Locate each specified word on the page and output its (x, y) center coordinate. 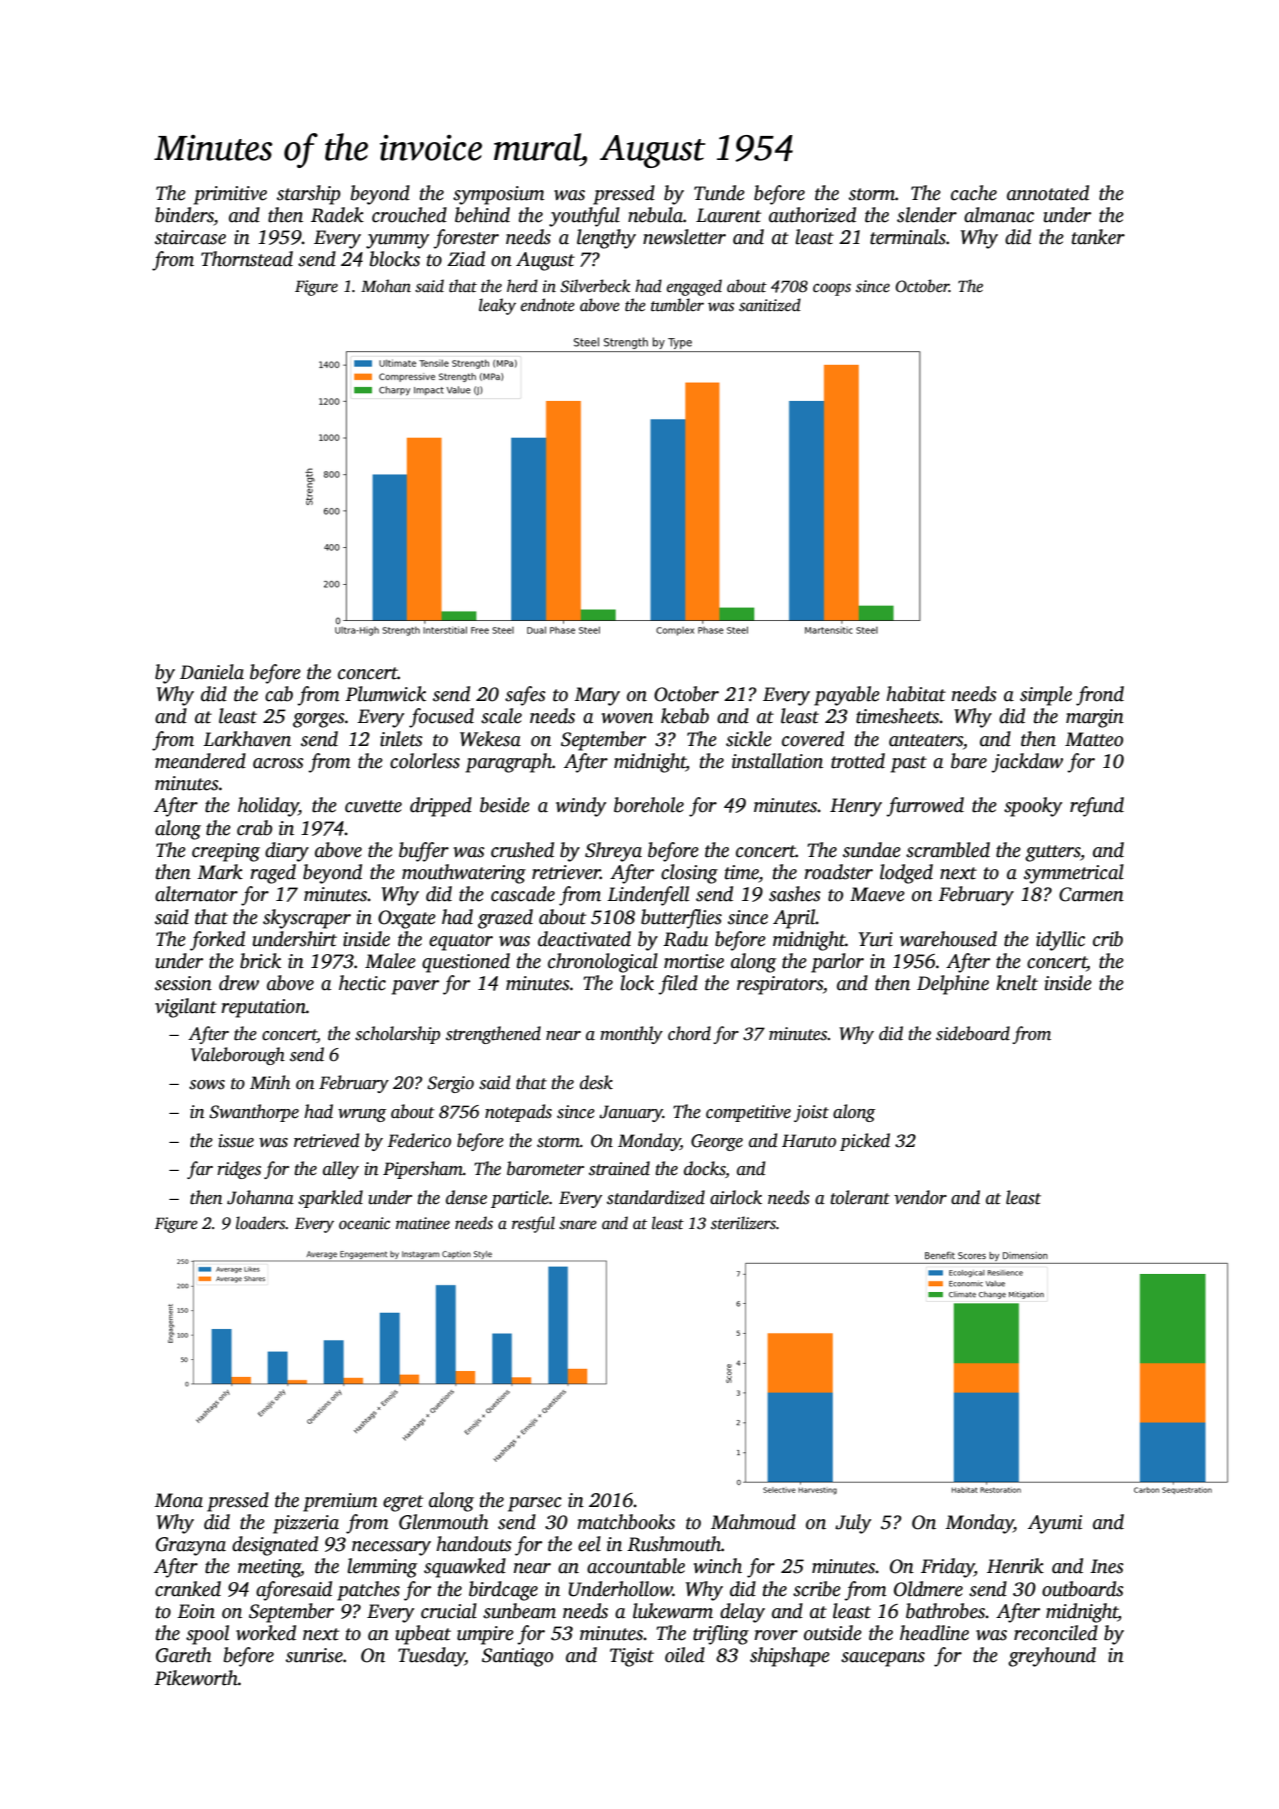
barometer (545, 1168)
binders (184, 215)
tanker (1098, 237)
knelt (1017, 983)
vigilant (186, 1008)
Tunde (719, 193)
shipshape (790, 1657)
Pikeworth (196, 1678)
